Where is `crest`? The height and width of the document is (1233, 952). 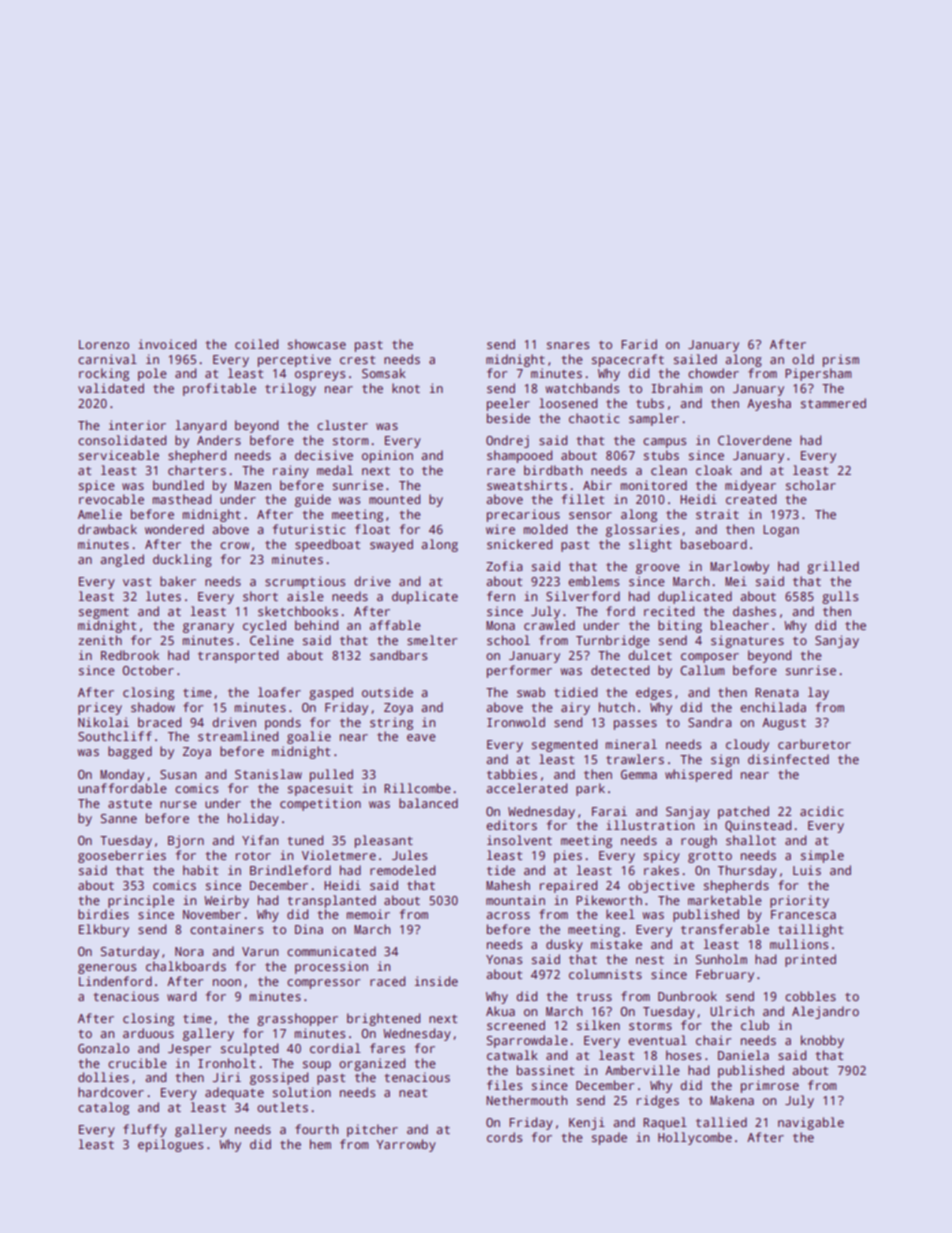 crest is located at coordinates (357, 360).
